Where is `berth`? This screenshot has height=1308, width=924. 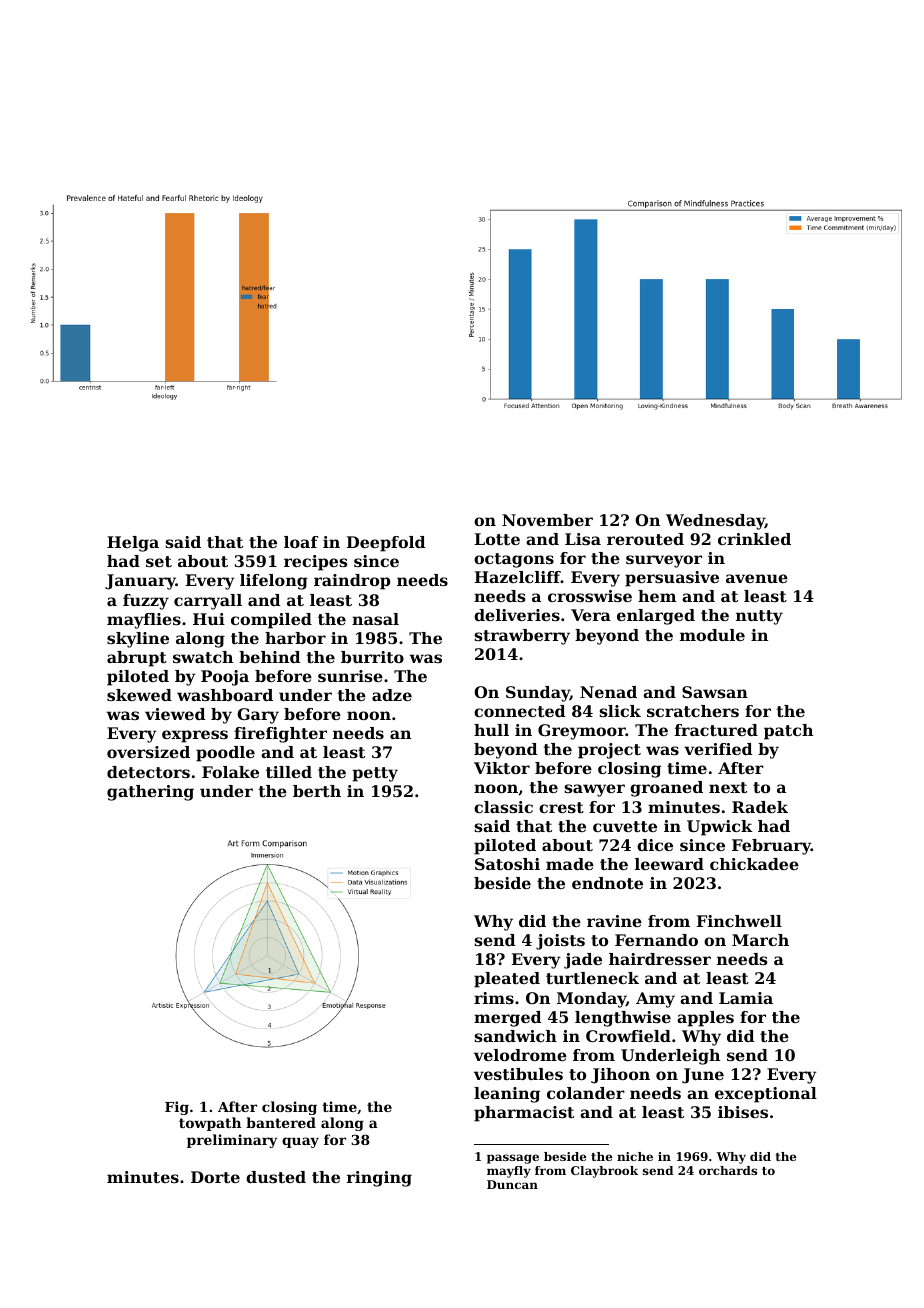
berth is located at coordinates (317, 791).
